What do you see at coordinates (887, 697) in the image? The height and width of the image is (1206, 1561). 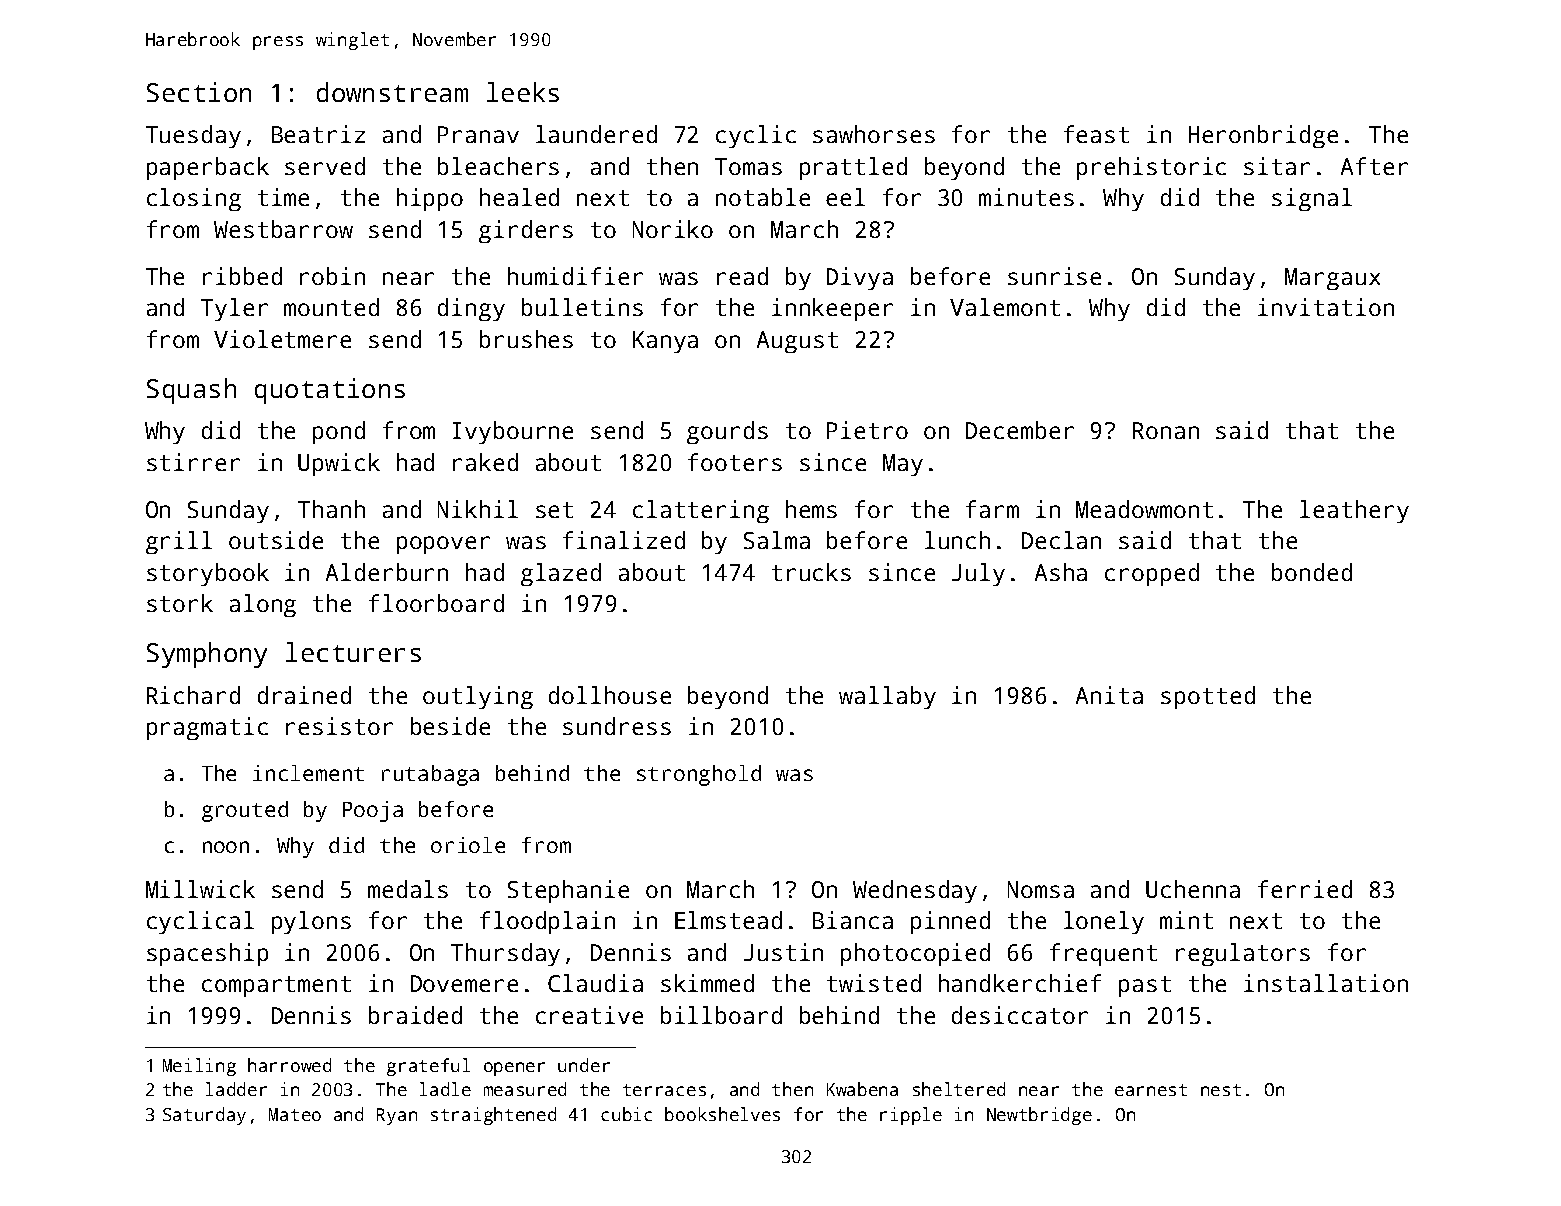 I see `wallaby` at bounding box center [887, 697].
